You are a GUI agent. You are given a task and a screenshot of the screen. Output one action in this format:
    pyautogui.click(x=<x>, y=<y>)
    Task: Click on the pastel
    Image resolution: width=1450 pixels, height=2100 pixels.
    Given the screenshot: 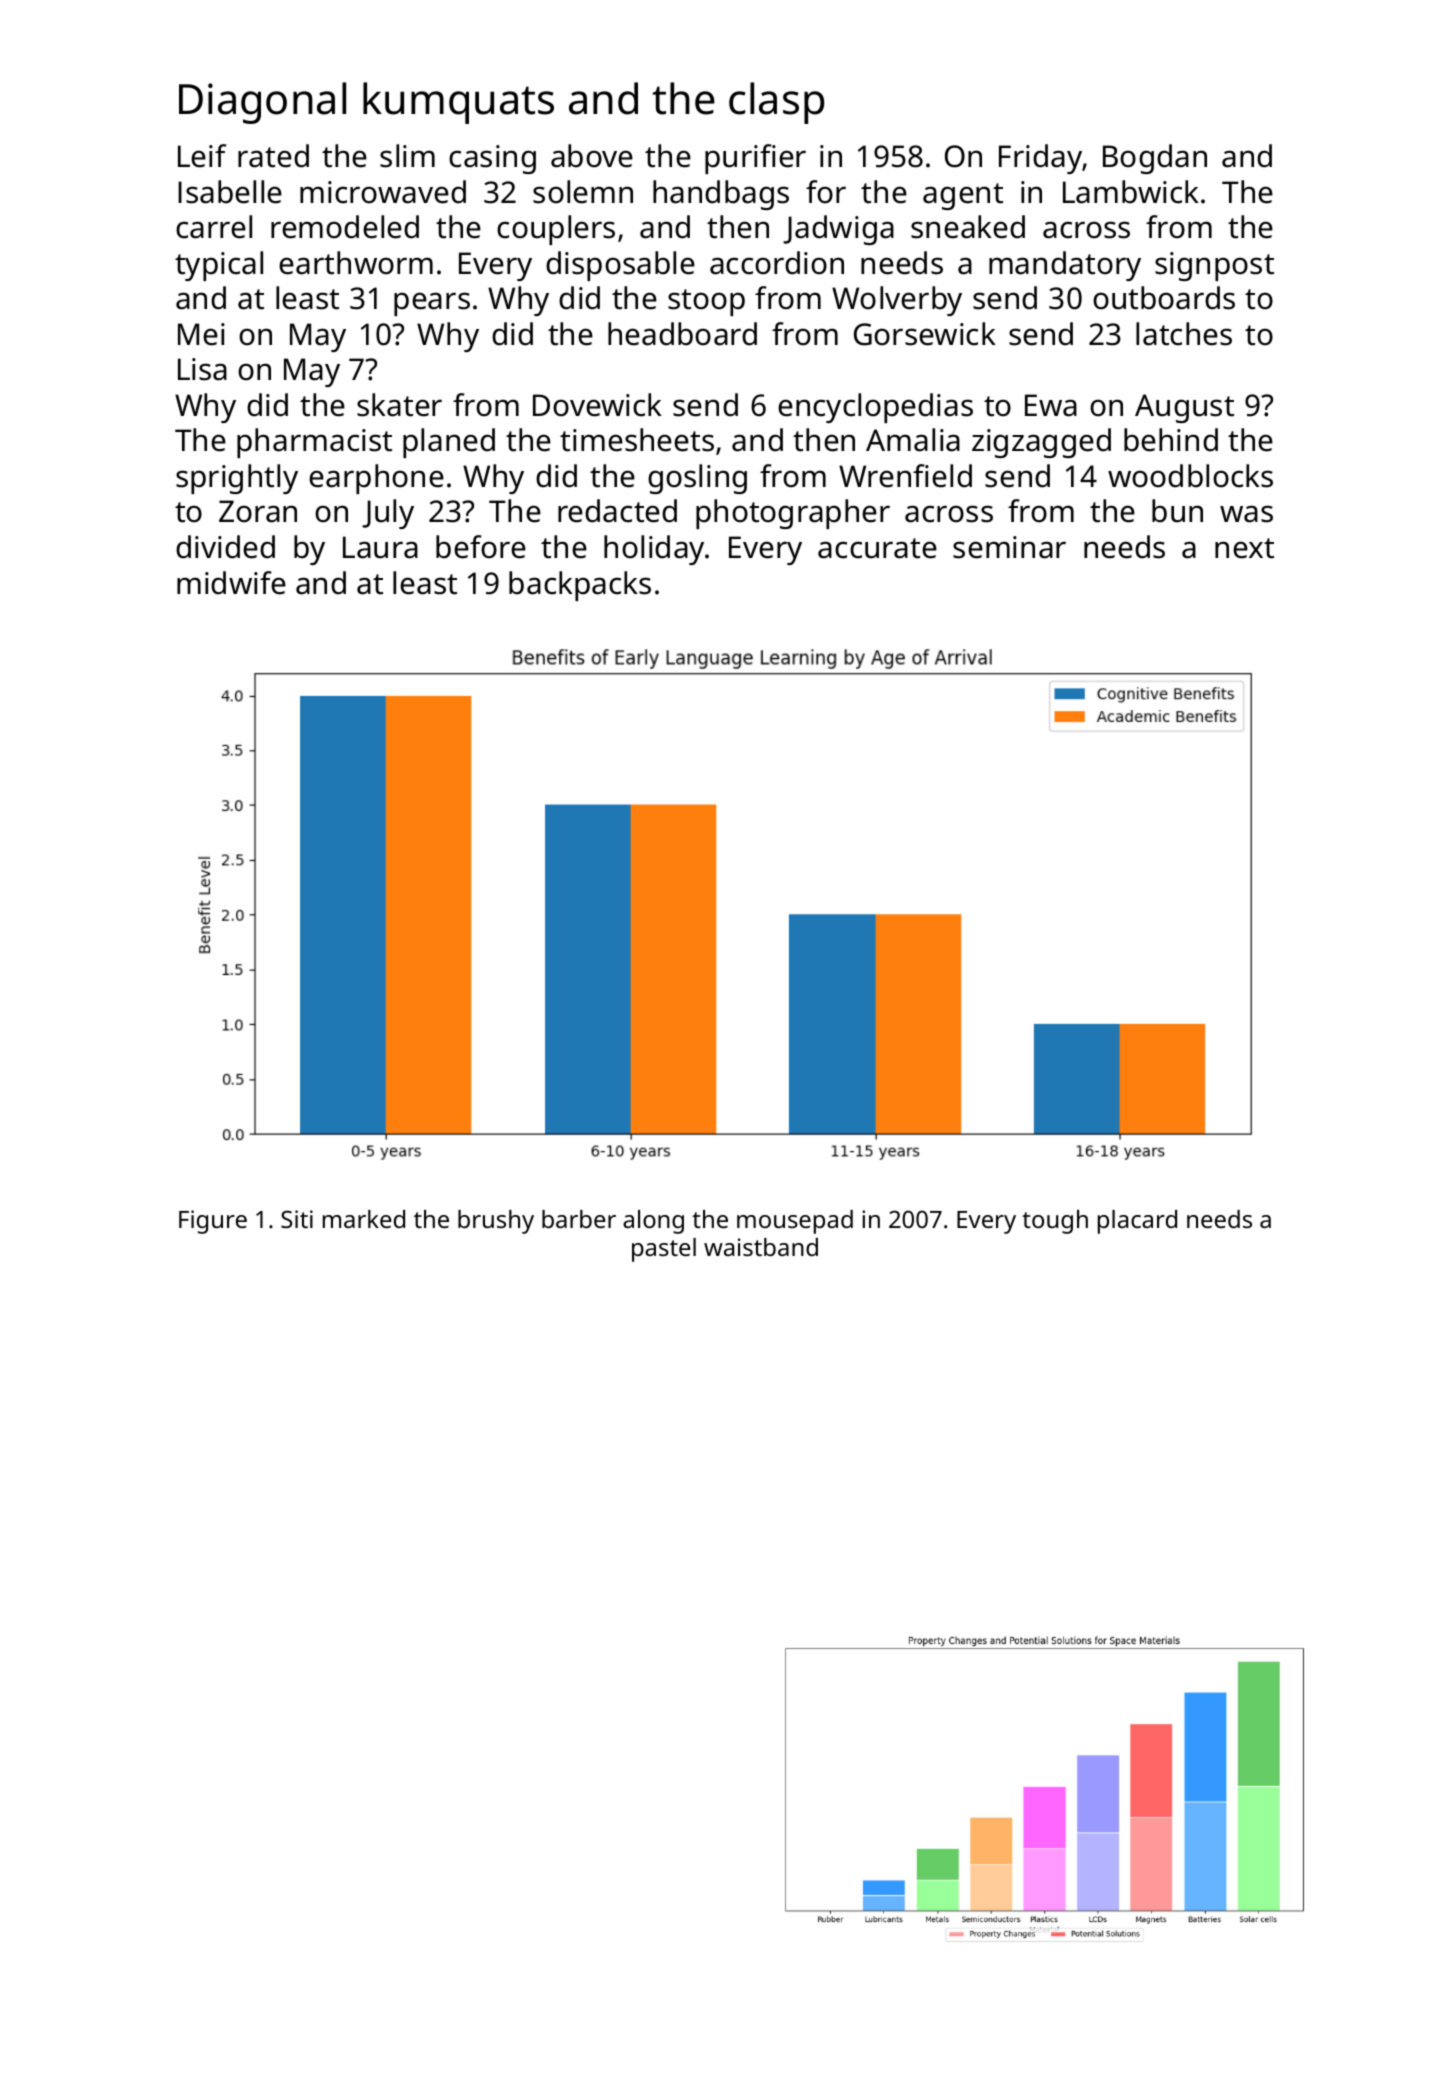 What is the action you would take?
    pyautogui.click(x=664, y=1250)
